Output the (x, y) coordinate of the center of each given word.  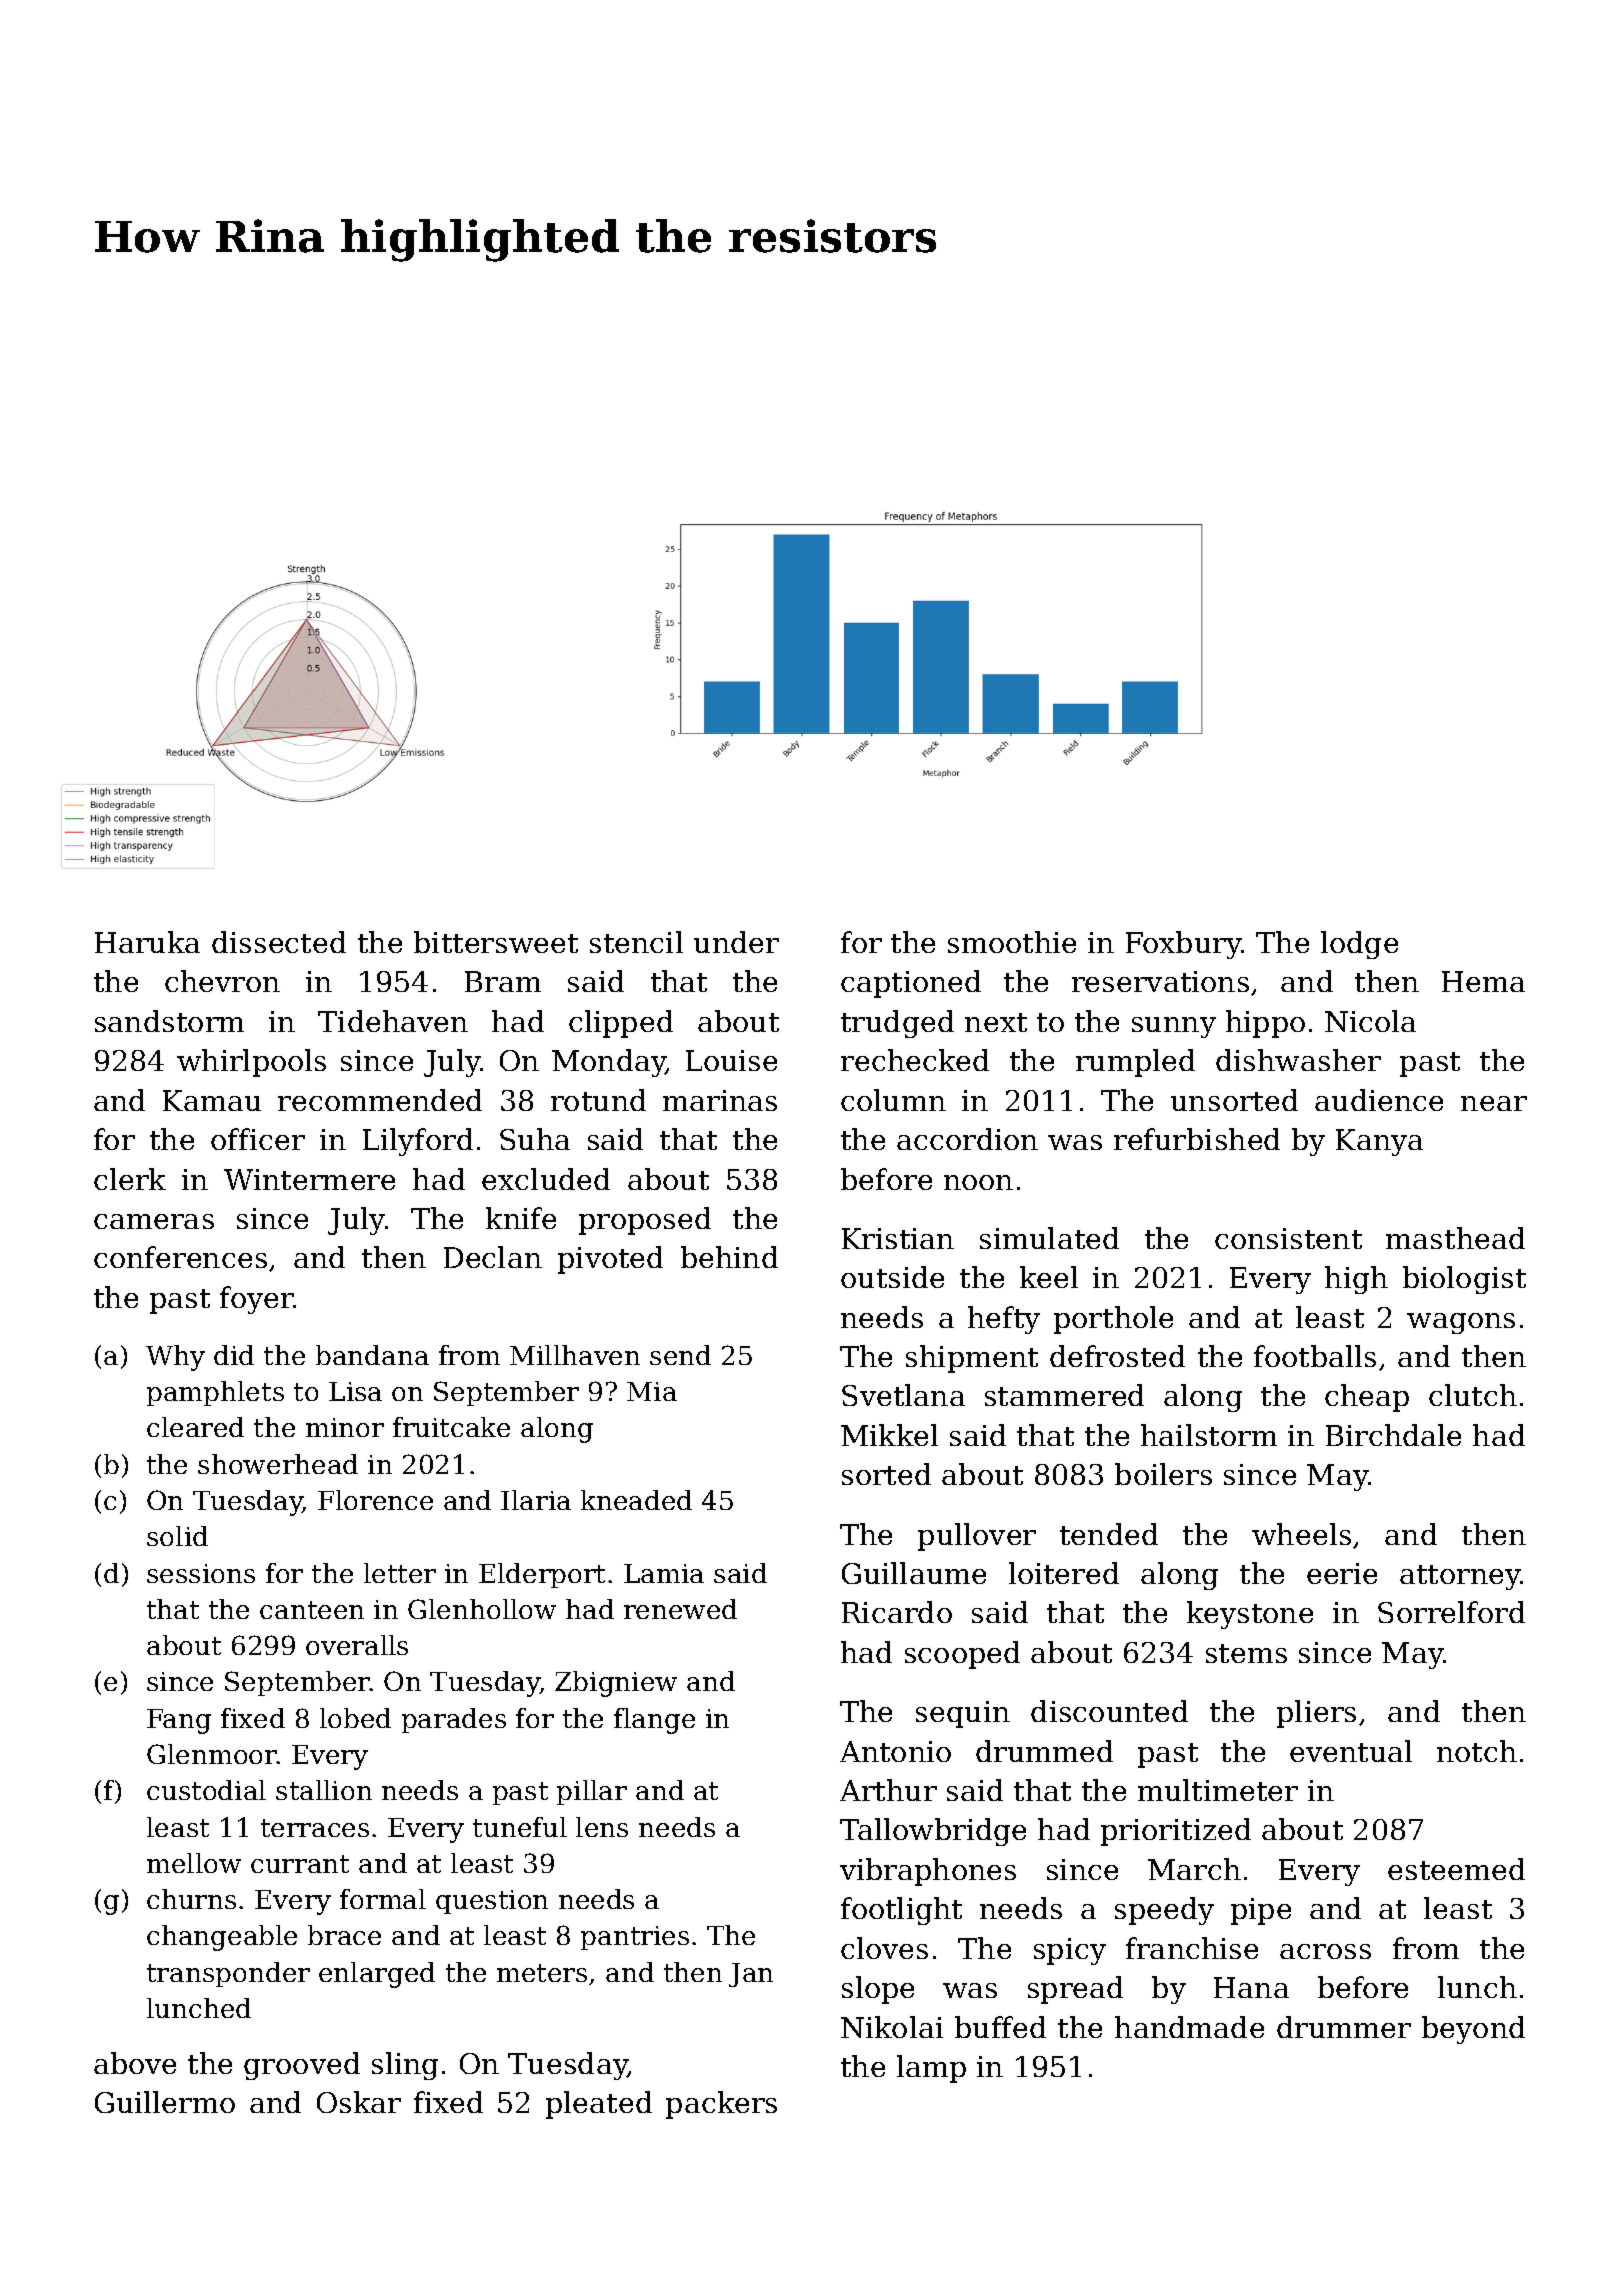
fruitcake (451, 1427)
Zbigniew (616, 1684)
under (736, 942)
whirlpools (251, 1063)
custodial (206, 1790)
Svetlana (903, 1395)
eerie (1342, 1573)
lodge (1359, 945)
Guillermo (165, 2102)
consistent (1288, 1238)
